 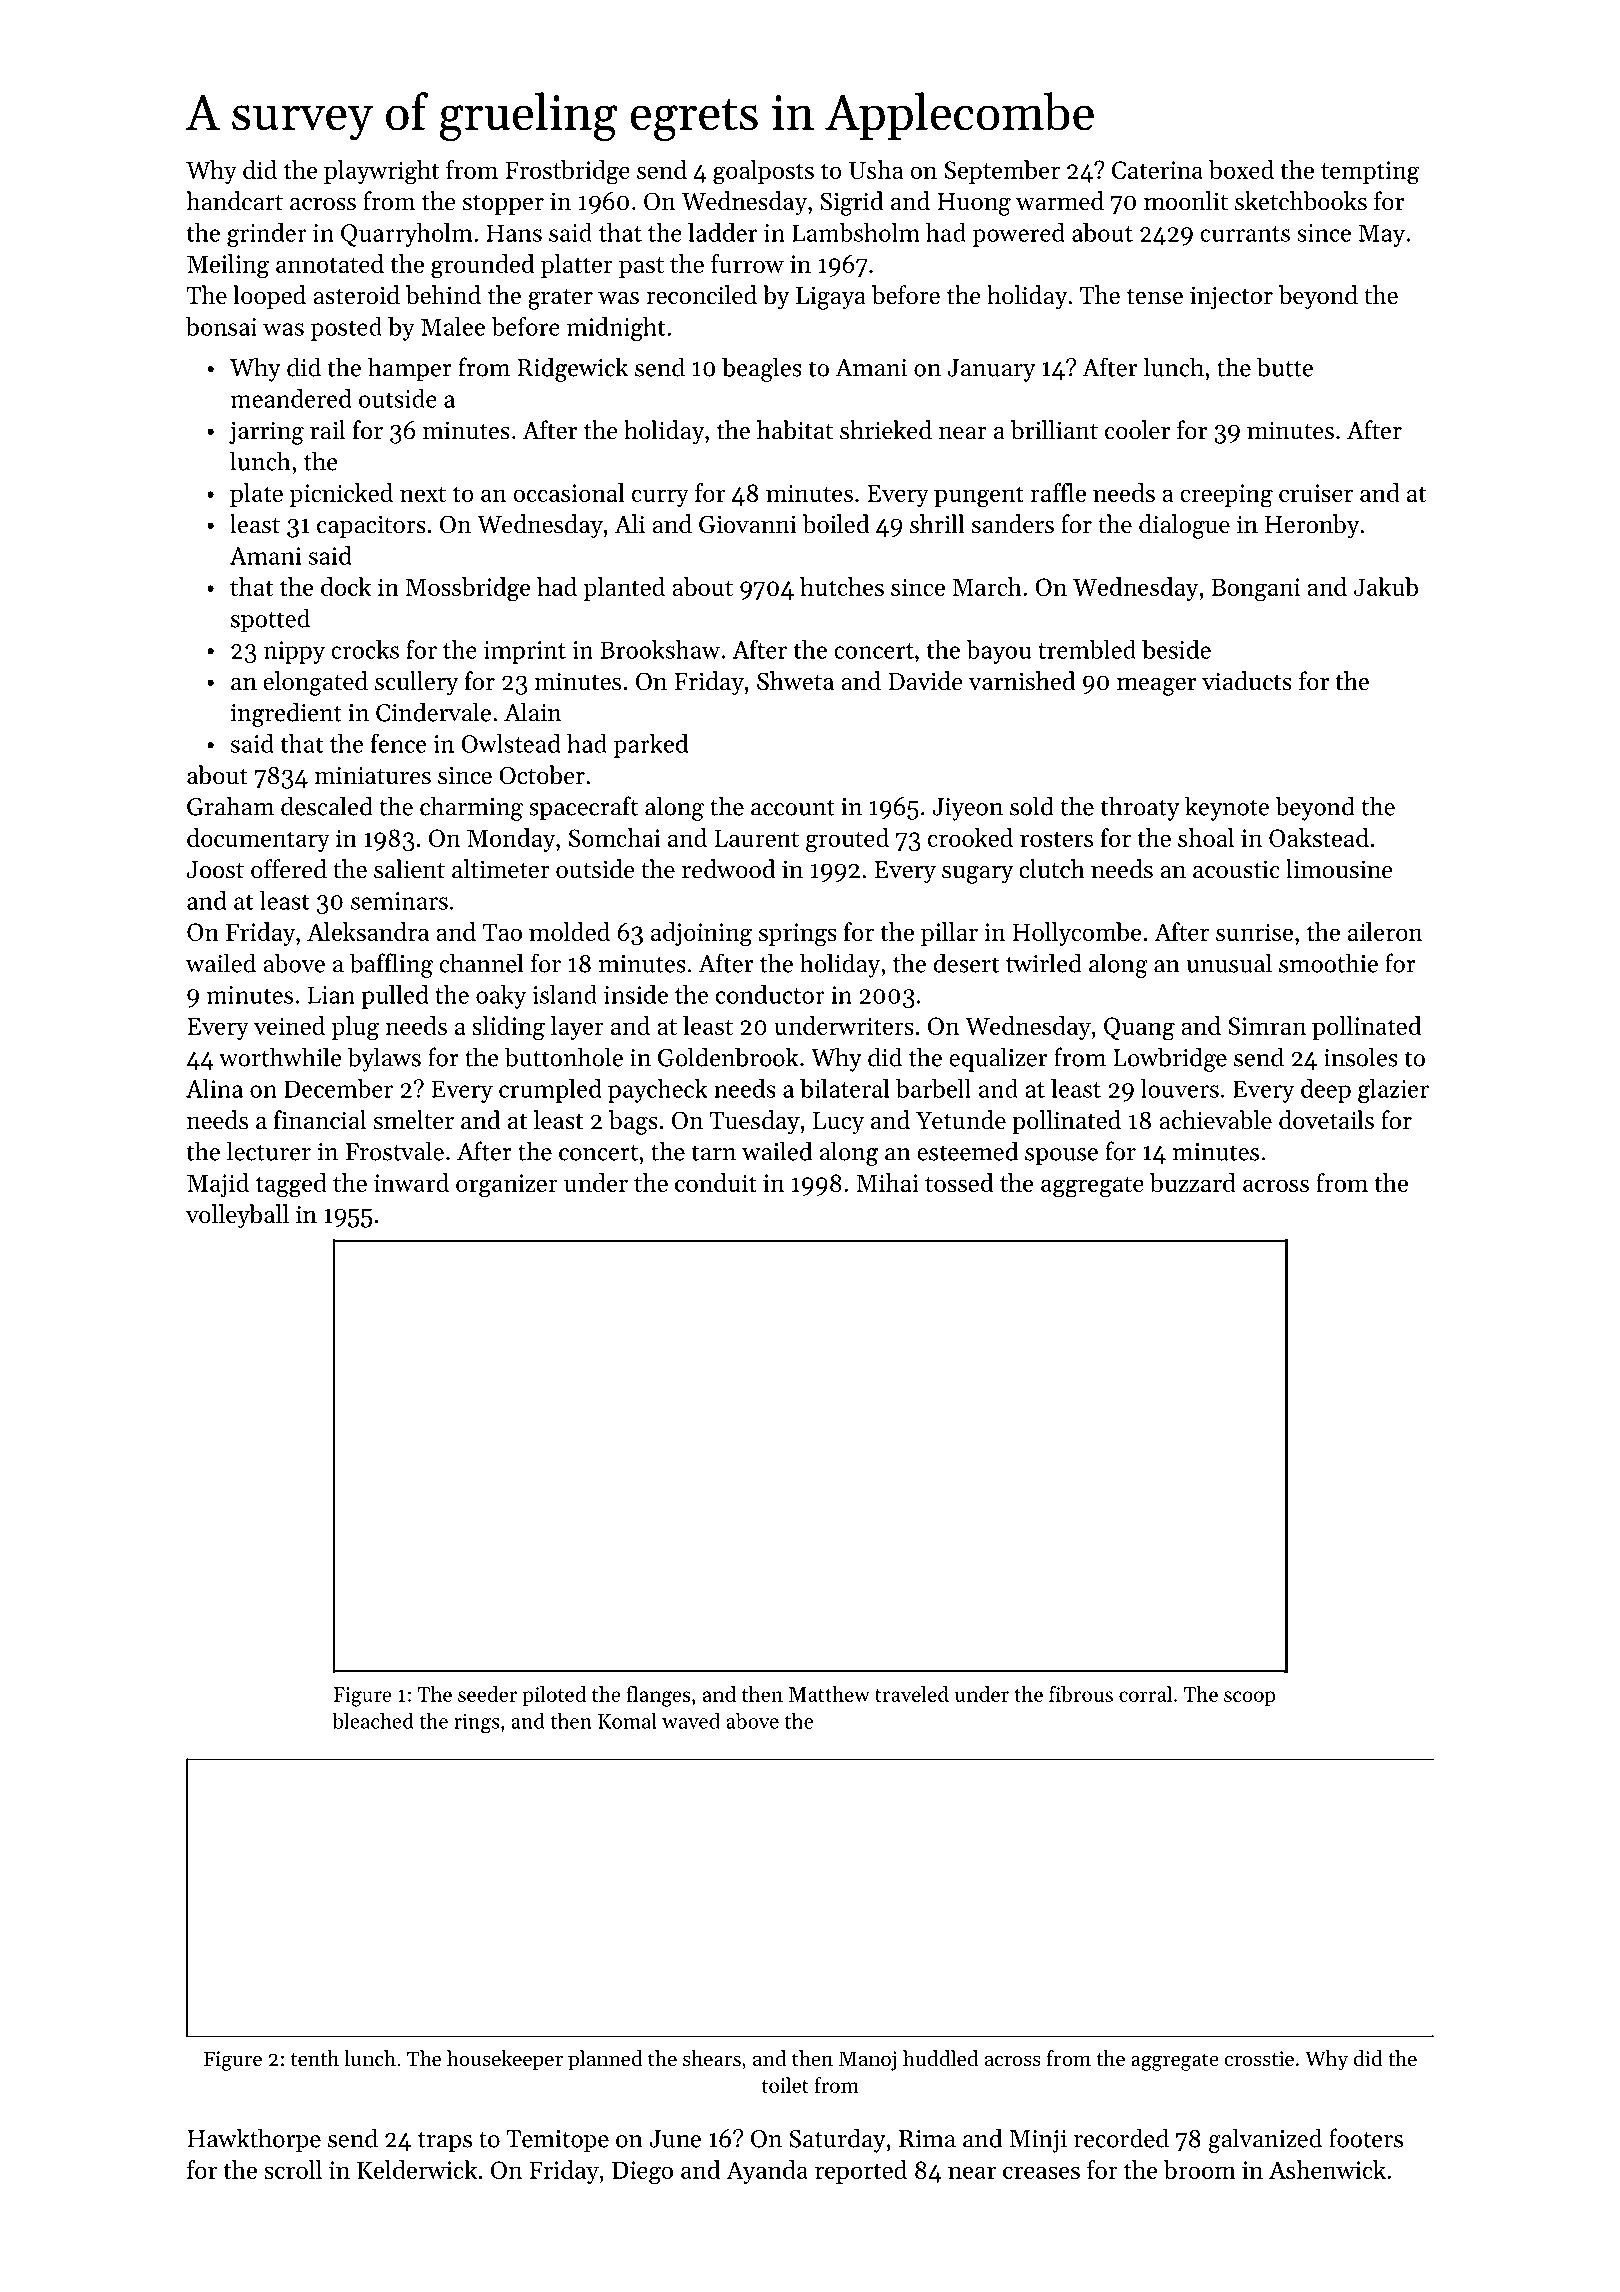 I want to click on volleyball, so click(x=237, y=1216).
